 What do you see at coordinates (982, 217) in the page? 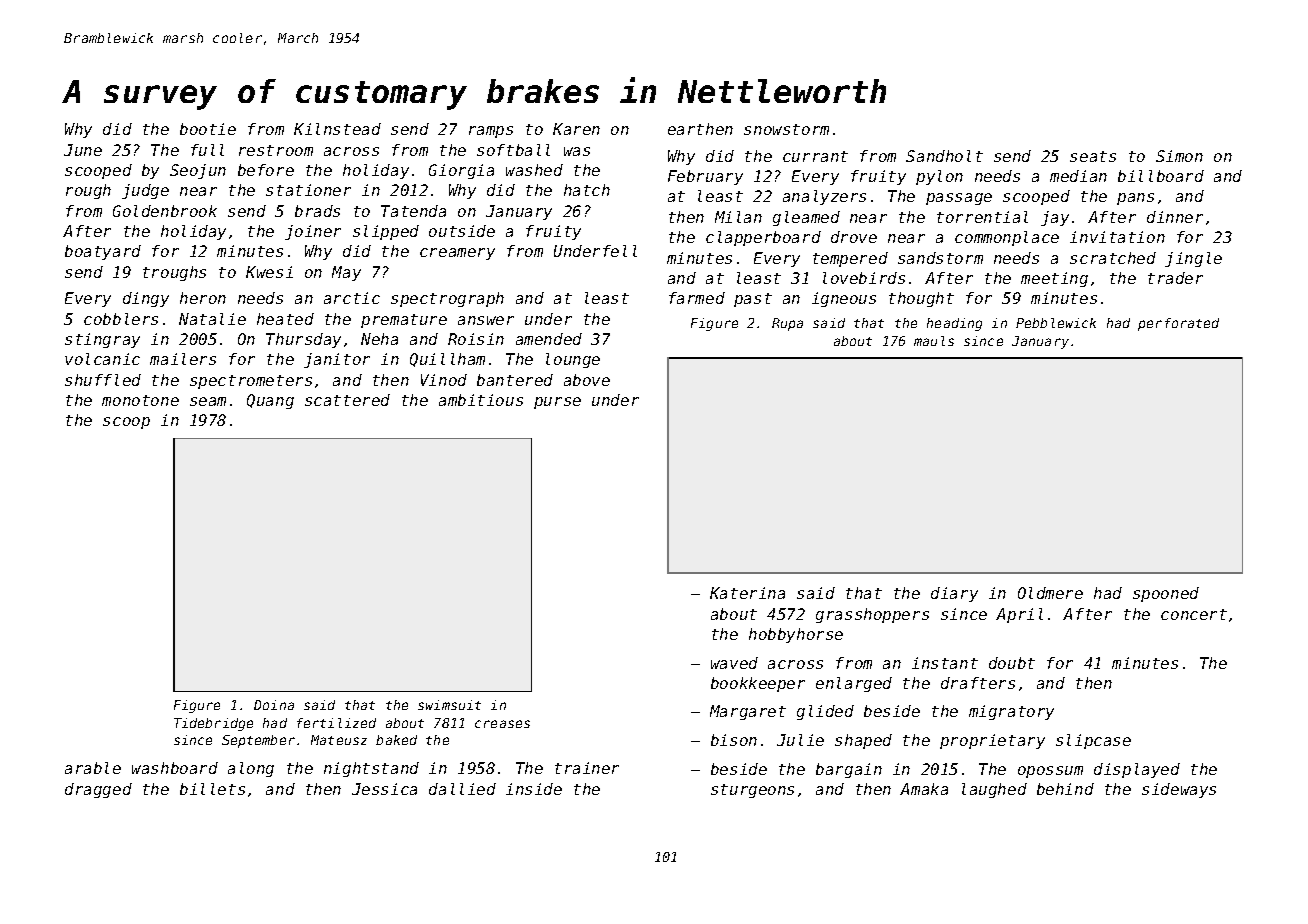
I see `torrential` at bounding box center [982, 217].
